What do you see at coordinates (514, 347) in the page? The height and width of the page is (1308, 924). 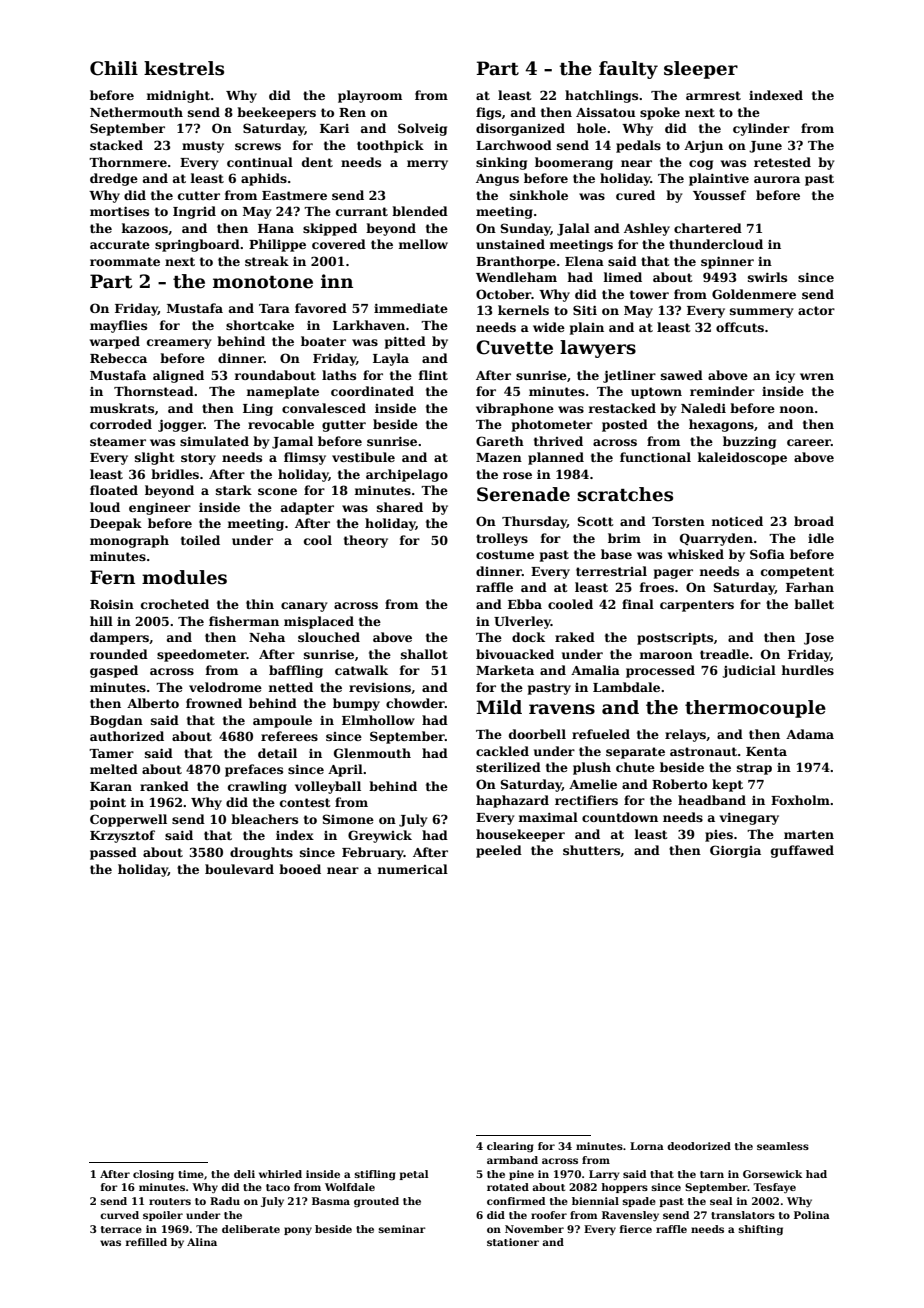 I see `Cuvette` at bounding box center [514, 347].
